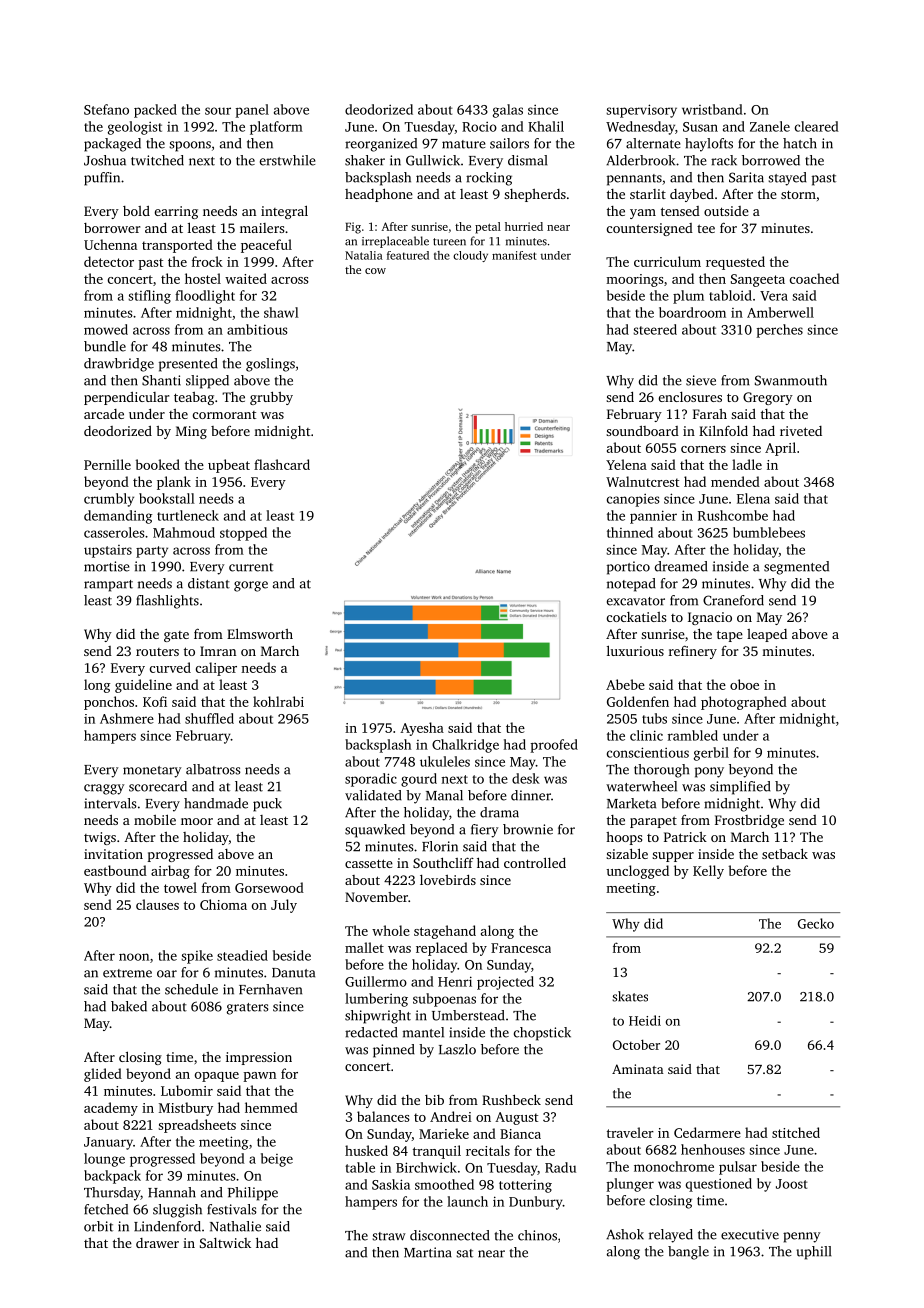 The width and height of the image is (924, 1308). I want to click on chopstick, so click(542, 1034).
